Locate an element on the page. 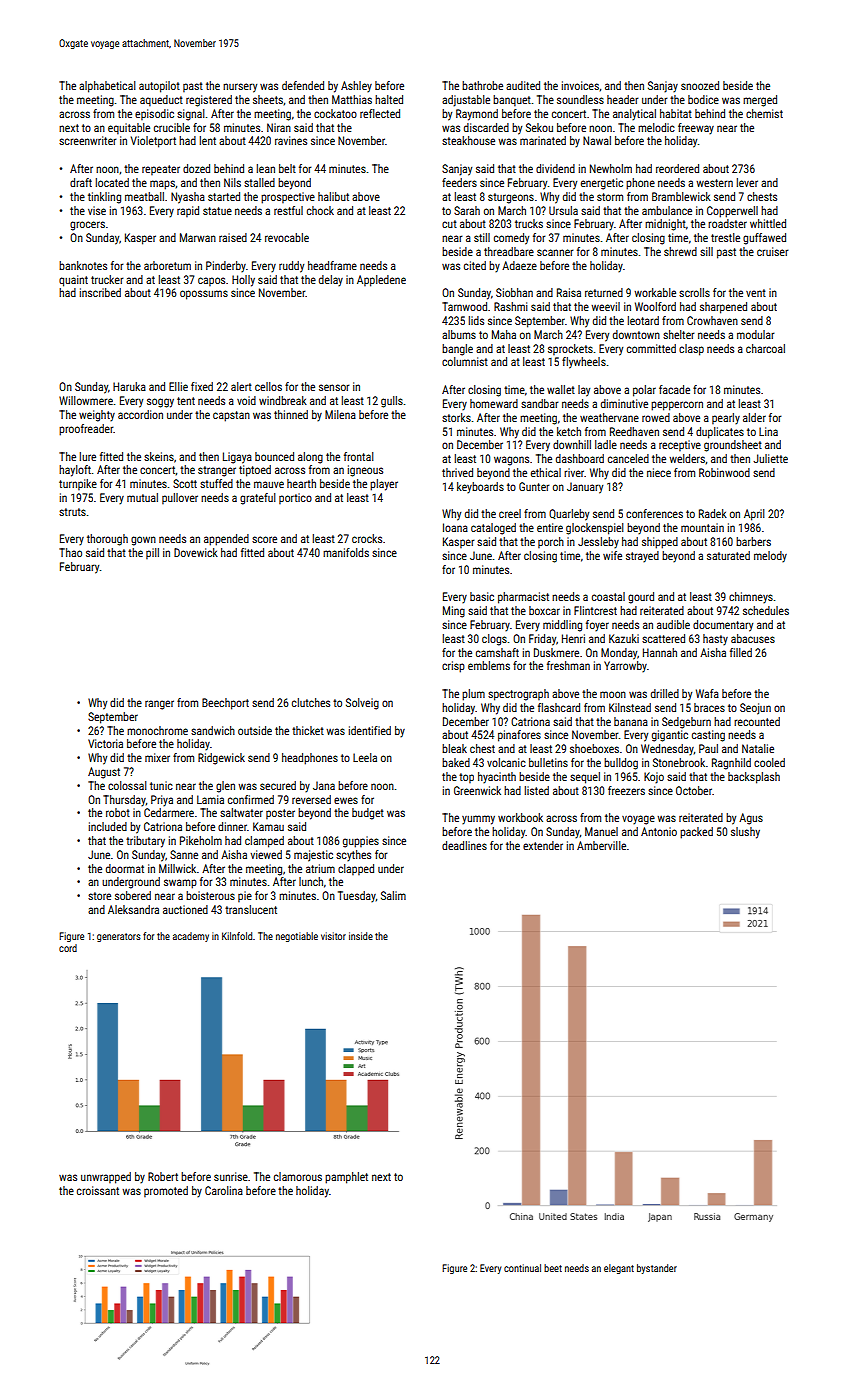 The height and width of the image is (1400, 849). croissant is located at coordinates (98, 1190).
